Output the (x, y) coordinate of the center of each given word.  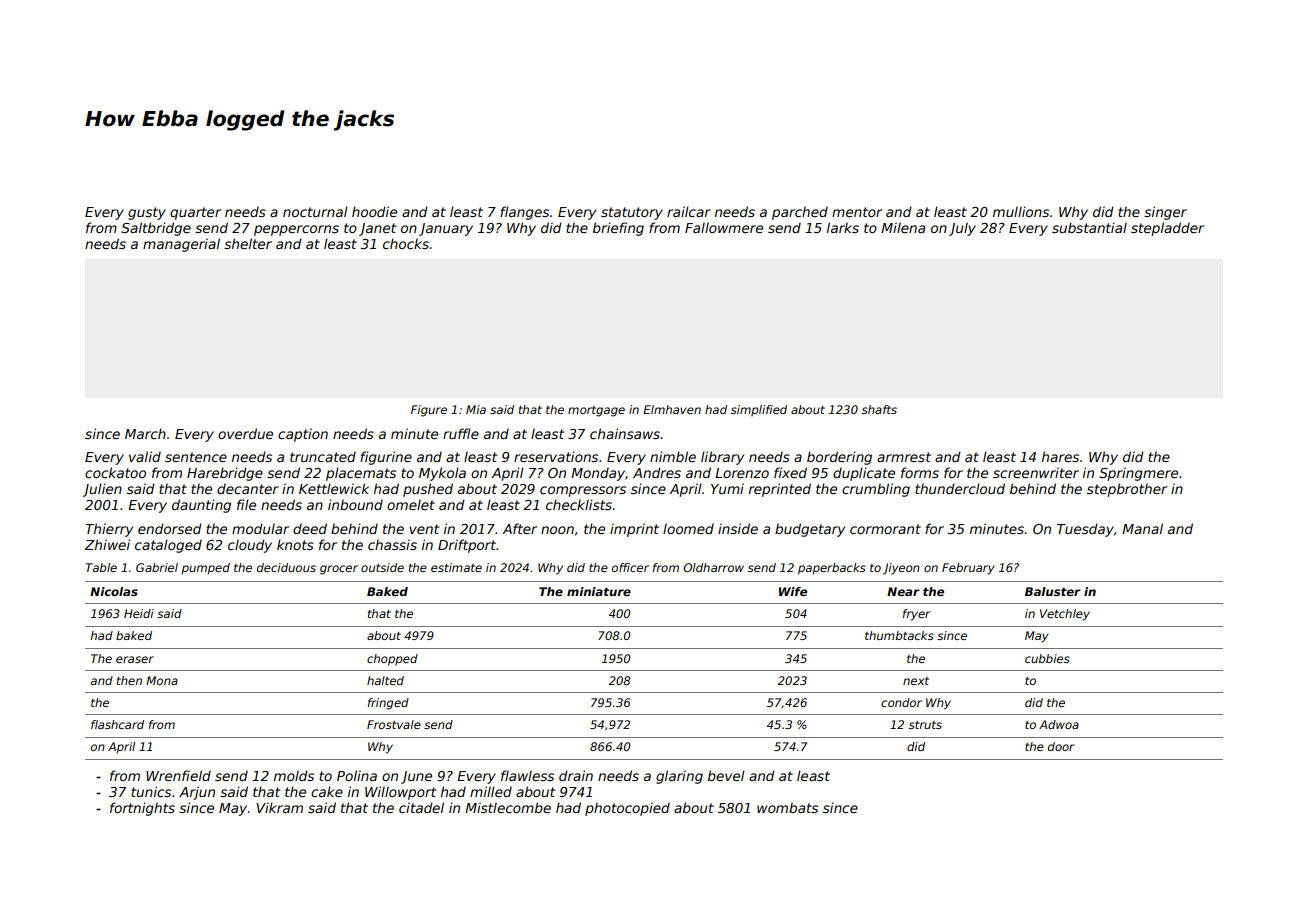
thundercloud (960, 488)
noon (557, 530)
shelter (248, 243)
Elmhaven (672, 409)
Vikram (279, 807)
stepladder (1167, 229)
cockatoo (115, 472)
